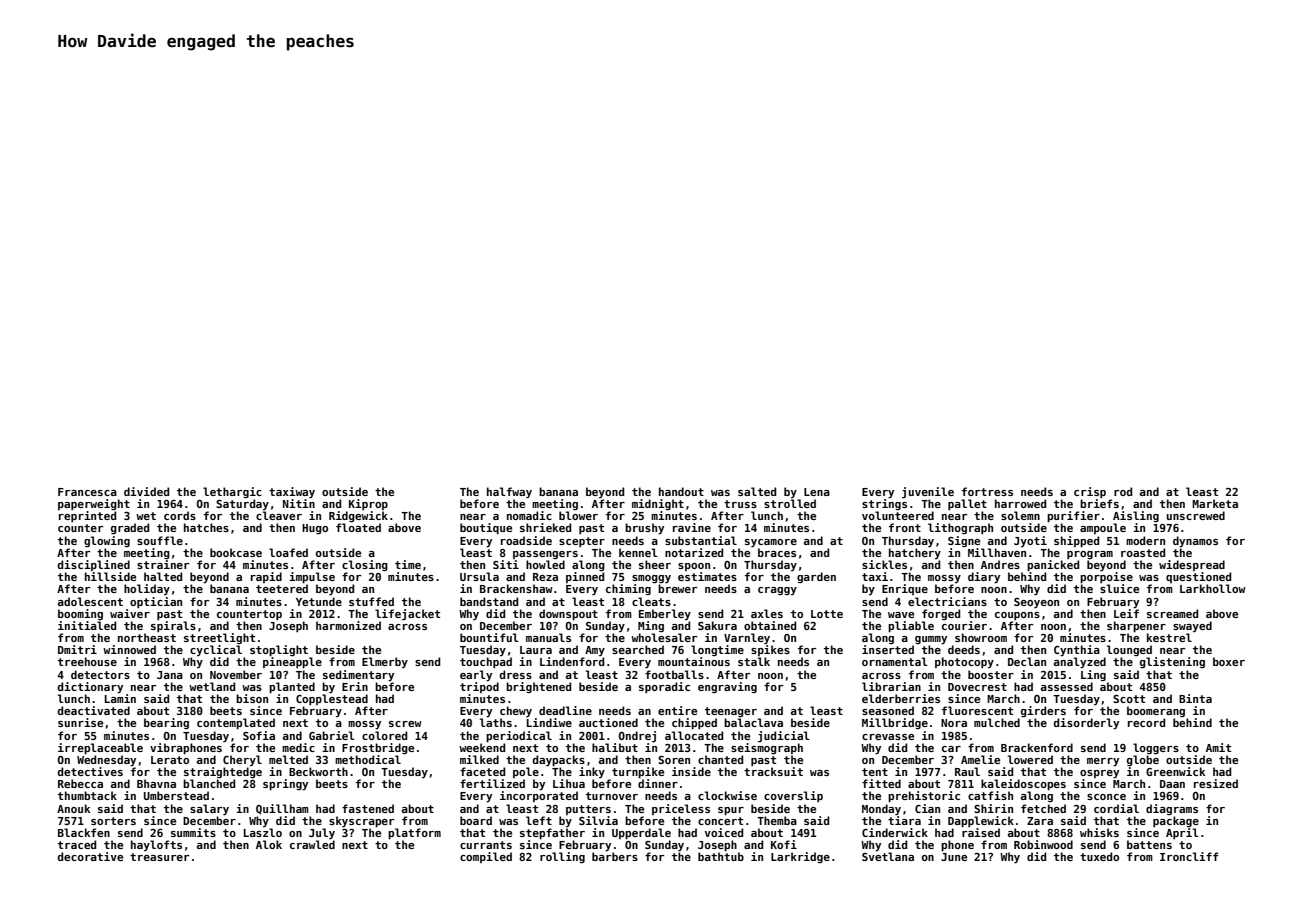  I want to click on Lena, so click(817, 492).
